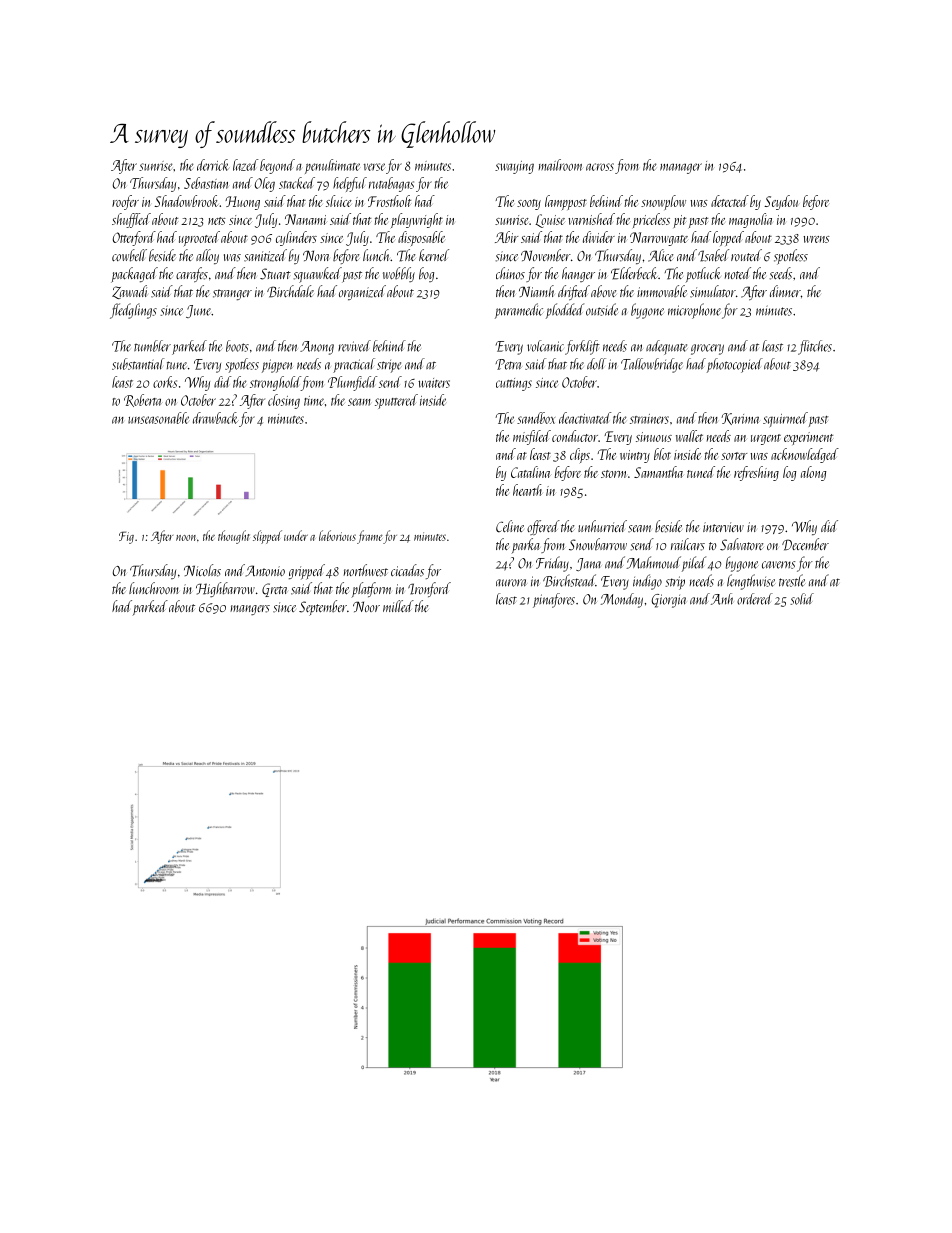 The height and width of the image is (1233, 952). Describe the element at coordinates (578, 274) in the image. I see `hanger` at that location.
